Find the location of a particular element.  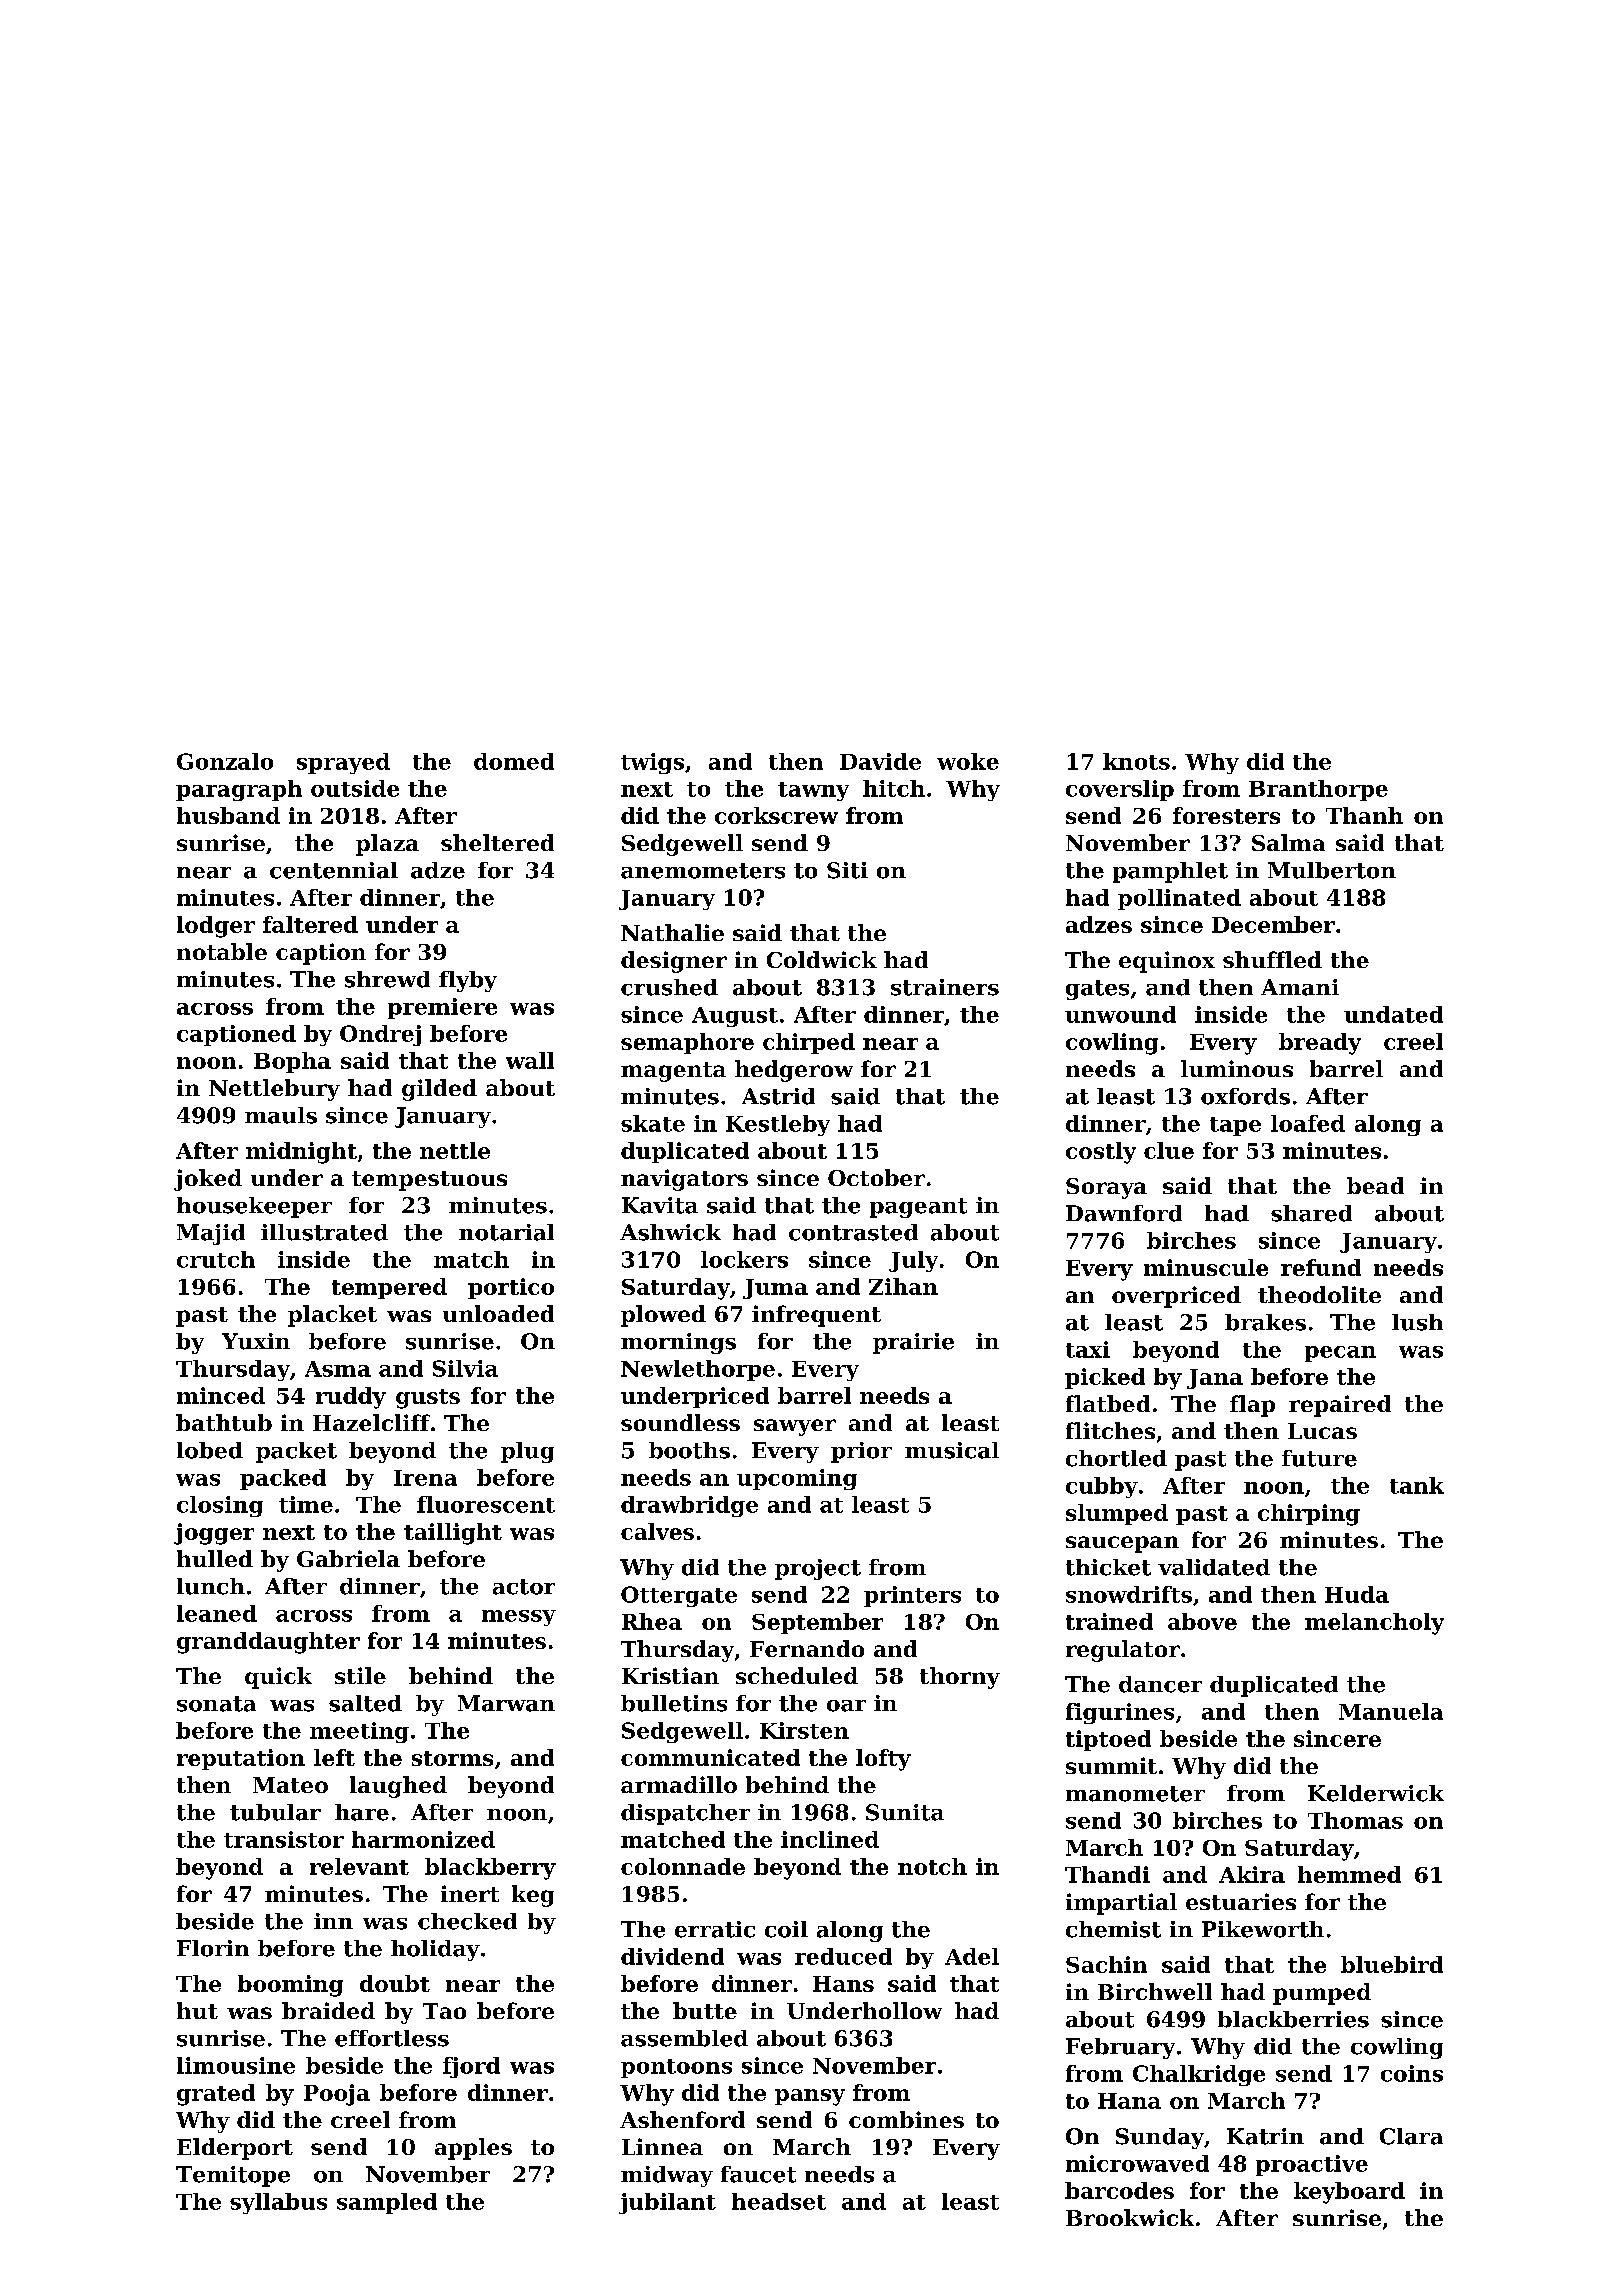

Florin is located at coordinates (213, 1948).
